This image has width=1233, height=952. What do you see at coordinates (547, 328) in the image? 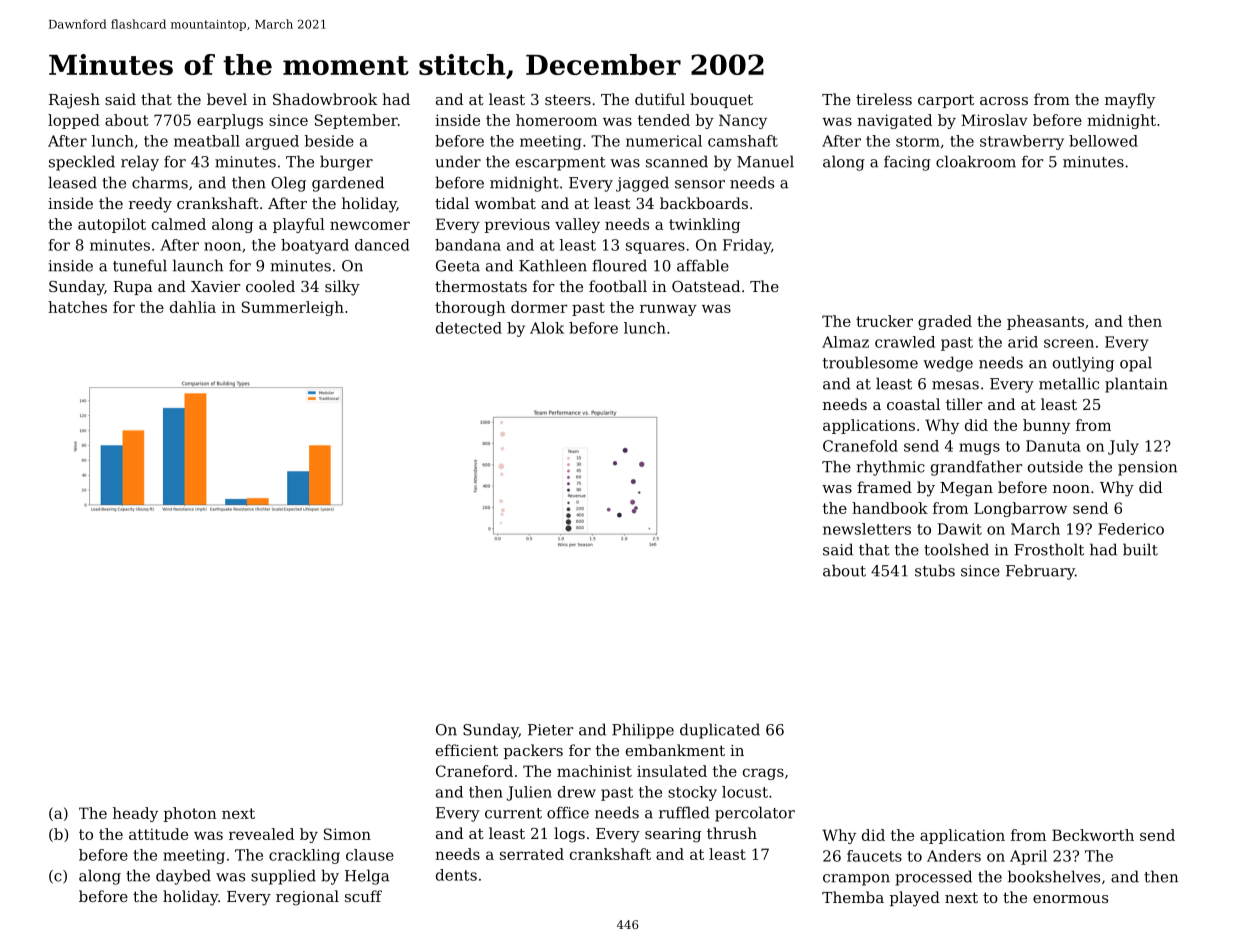
I see `Alok` at bounding box center [547, 328].
